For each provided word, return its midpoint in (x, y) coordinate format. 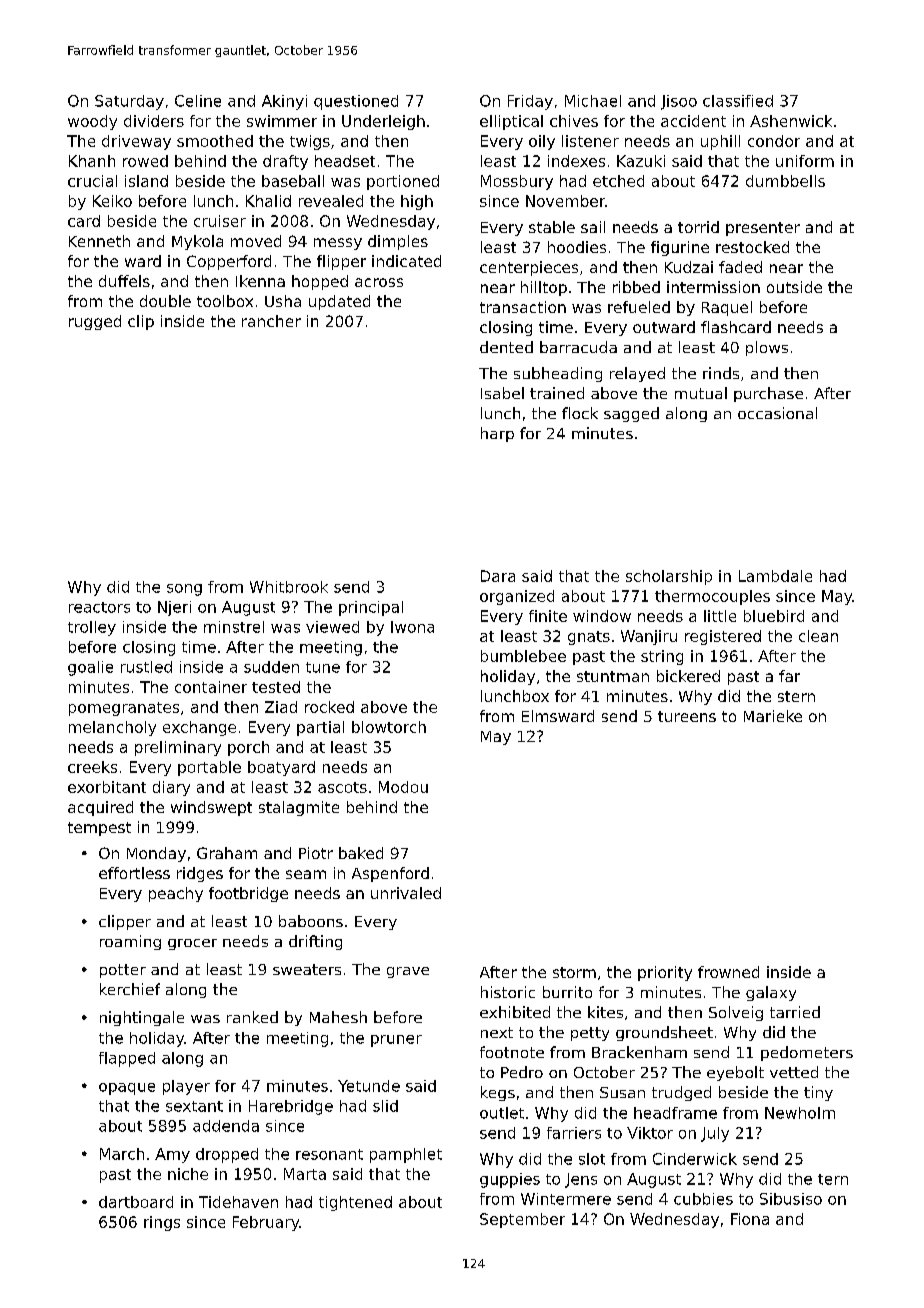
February (266, 1223)
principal (371, 608)
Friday (530, 102)
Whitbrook (289, 587)
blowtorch (389, 727)
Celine (198, 101)
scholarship (669, 577)
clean (818, 636)
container (211, 687)
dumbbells (785, 181)
